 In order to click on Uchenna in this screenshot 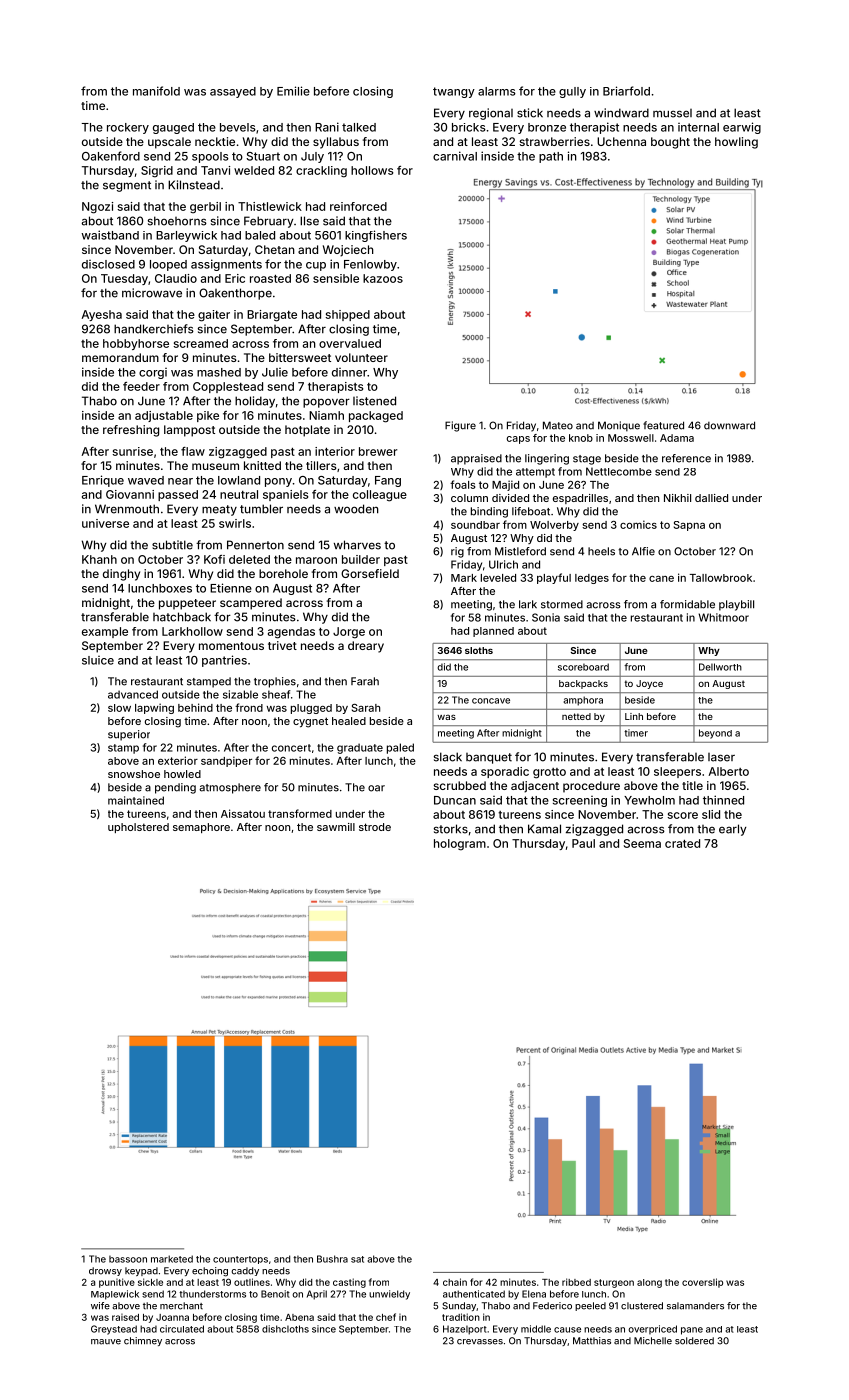, I will do `click(621, 141)`.
